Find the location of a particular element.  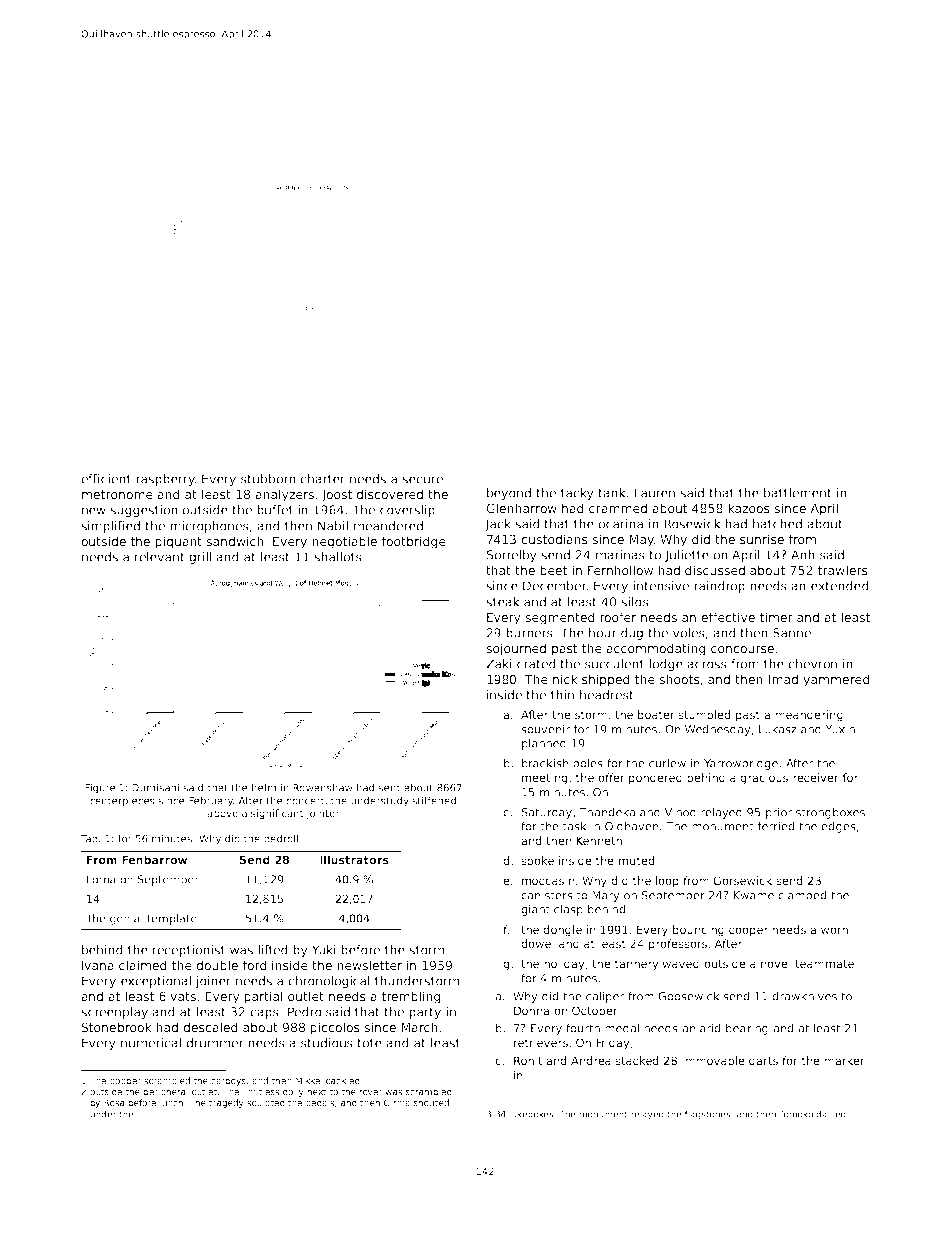

Yarrowbridge is located at coordinates (741, 764).
